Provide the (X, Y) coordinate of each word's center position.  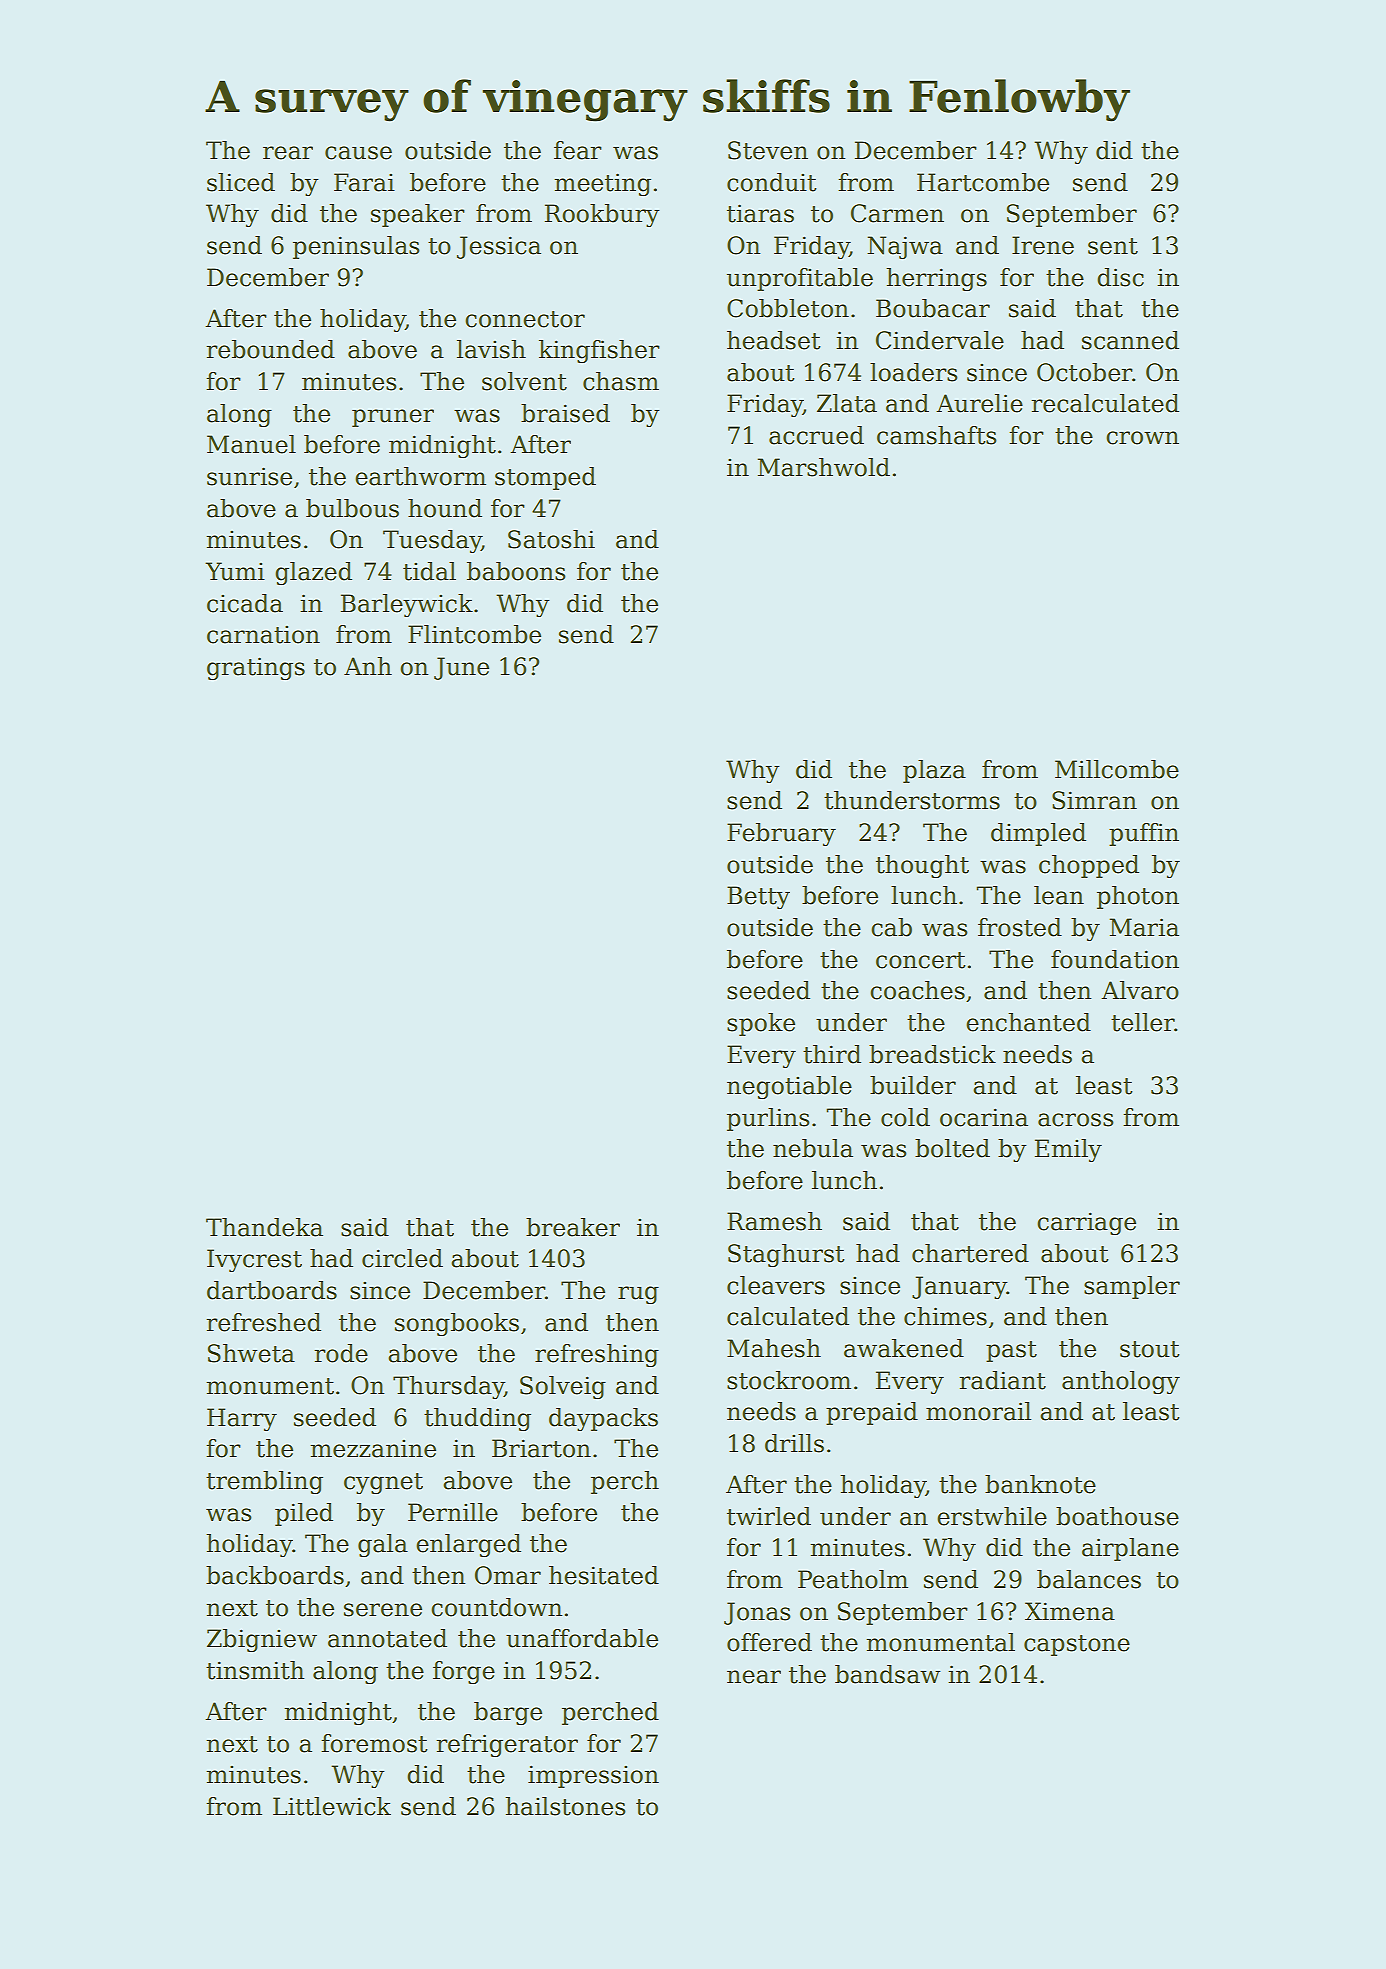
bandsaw (887, 1674)
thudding (477, 1419)
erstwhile (992, 1516)
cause (358, 153)
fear (578, 150)
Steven (768, 150)
